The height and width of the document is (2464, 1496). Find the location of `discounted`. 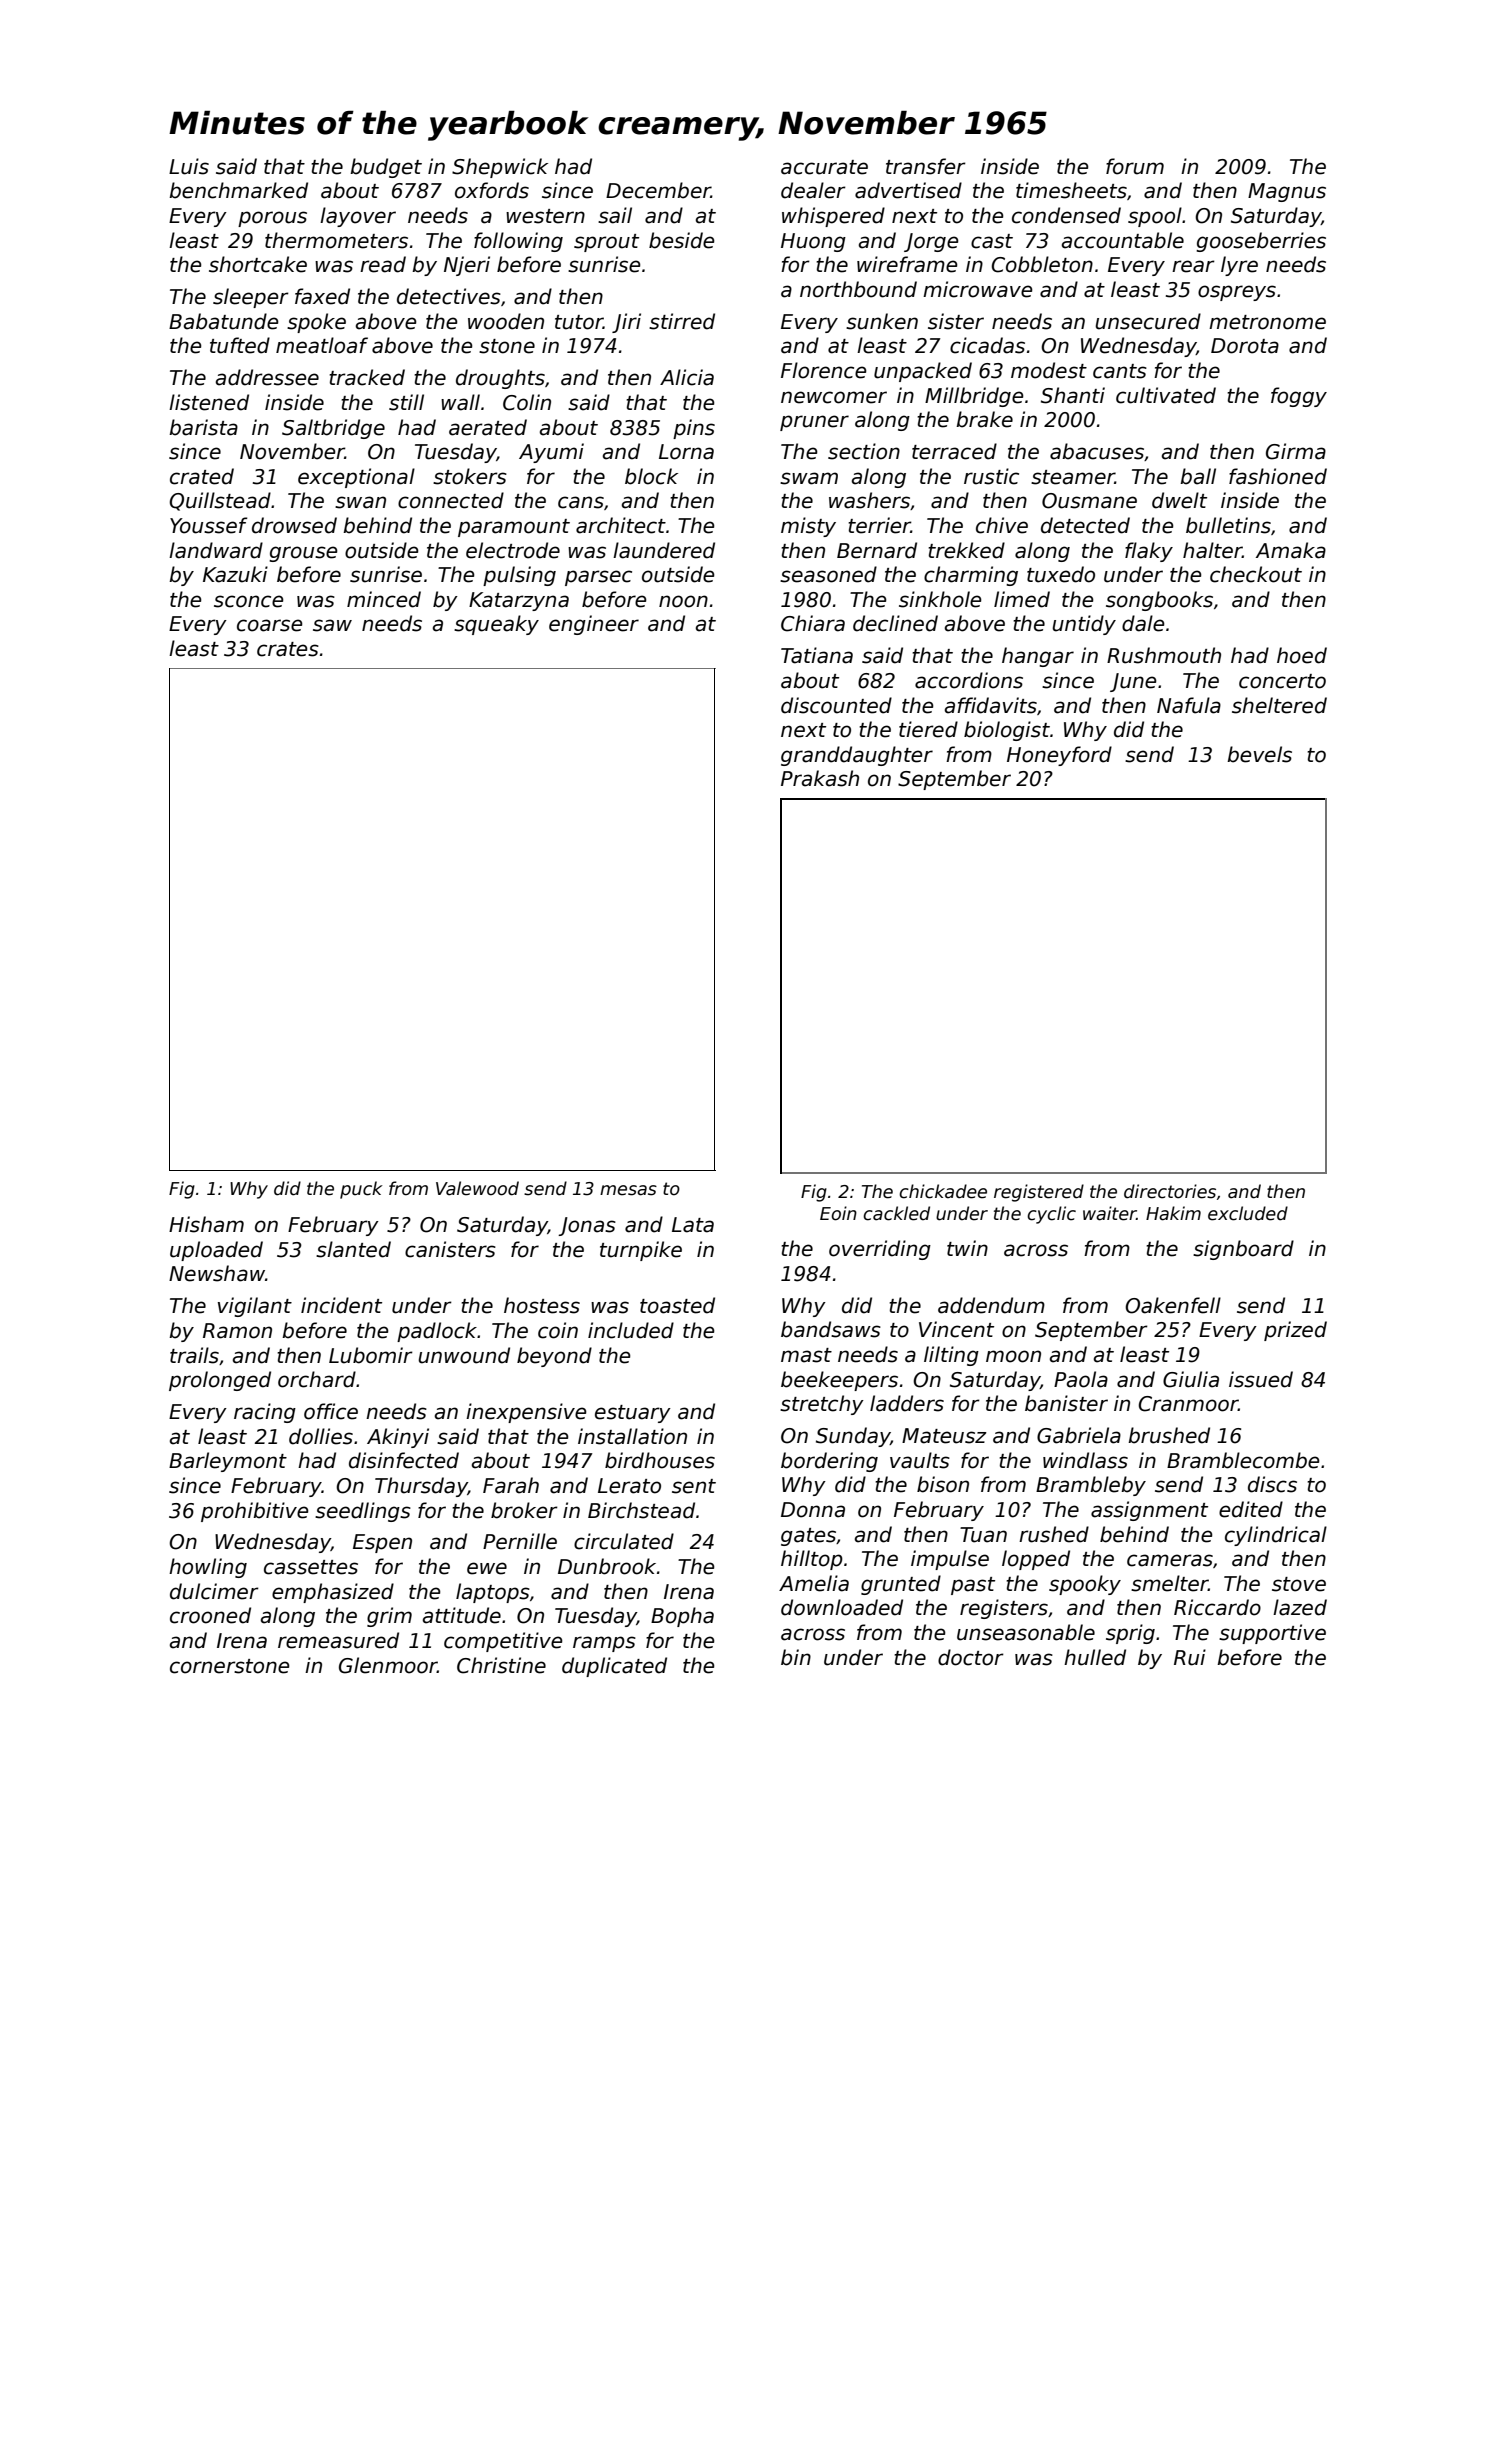

discounted is located at coordinates (836, 705).
